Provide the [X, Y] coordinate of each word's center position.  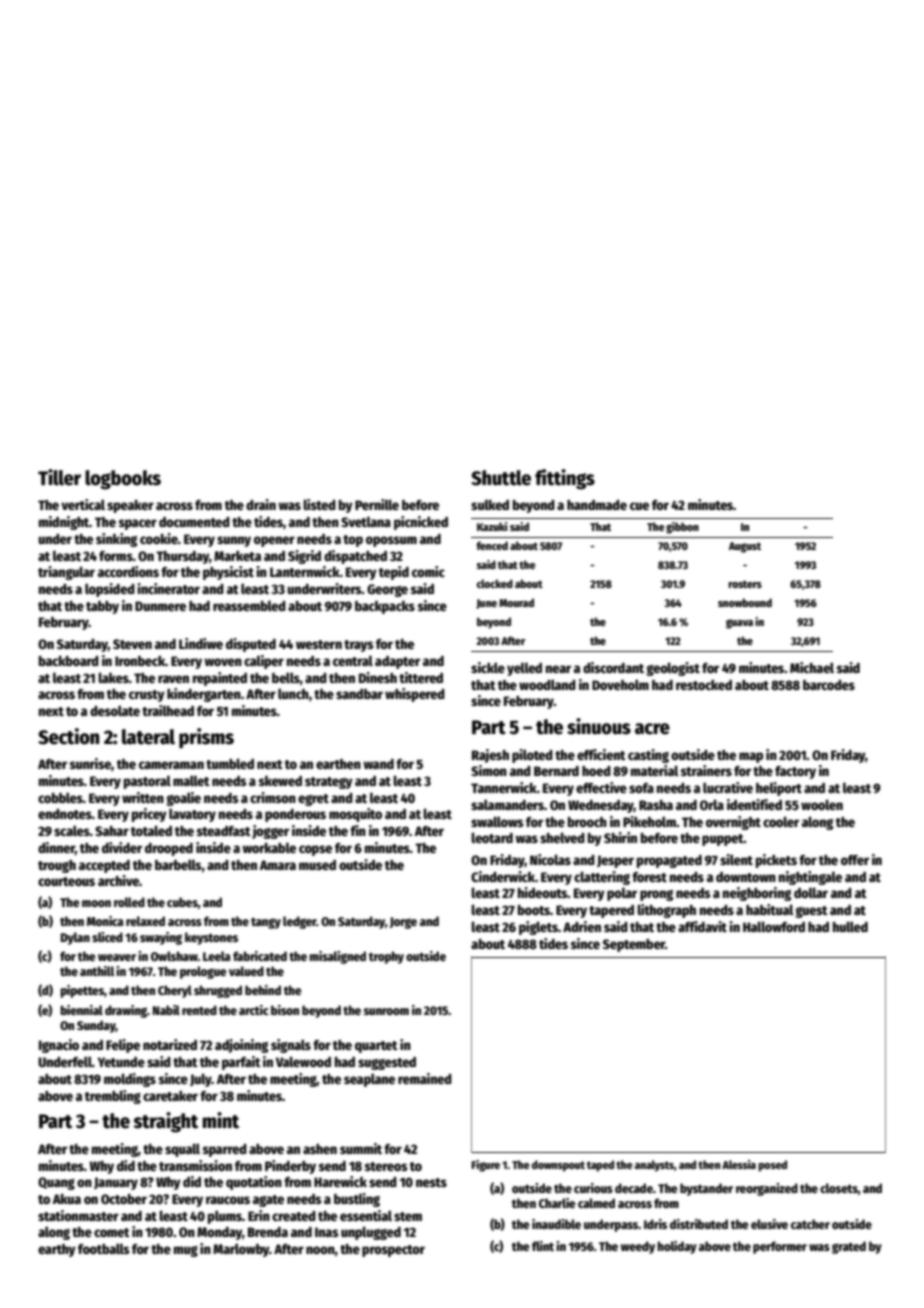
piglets [538, 928]
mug [186, 1251]
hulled [850, 926]
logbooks [123, 480]
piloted [532, 756]
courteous [66, 881]
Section [68, 736]
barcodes [829, 685]
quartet [376, 1047]
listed [319, 504]
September [634, 945]
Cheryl [175, 991]
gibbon [682, 528]
